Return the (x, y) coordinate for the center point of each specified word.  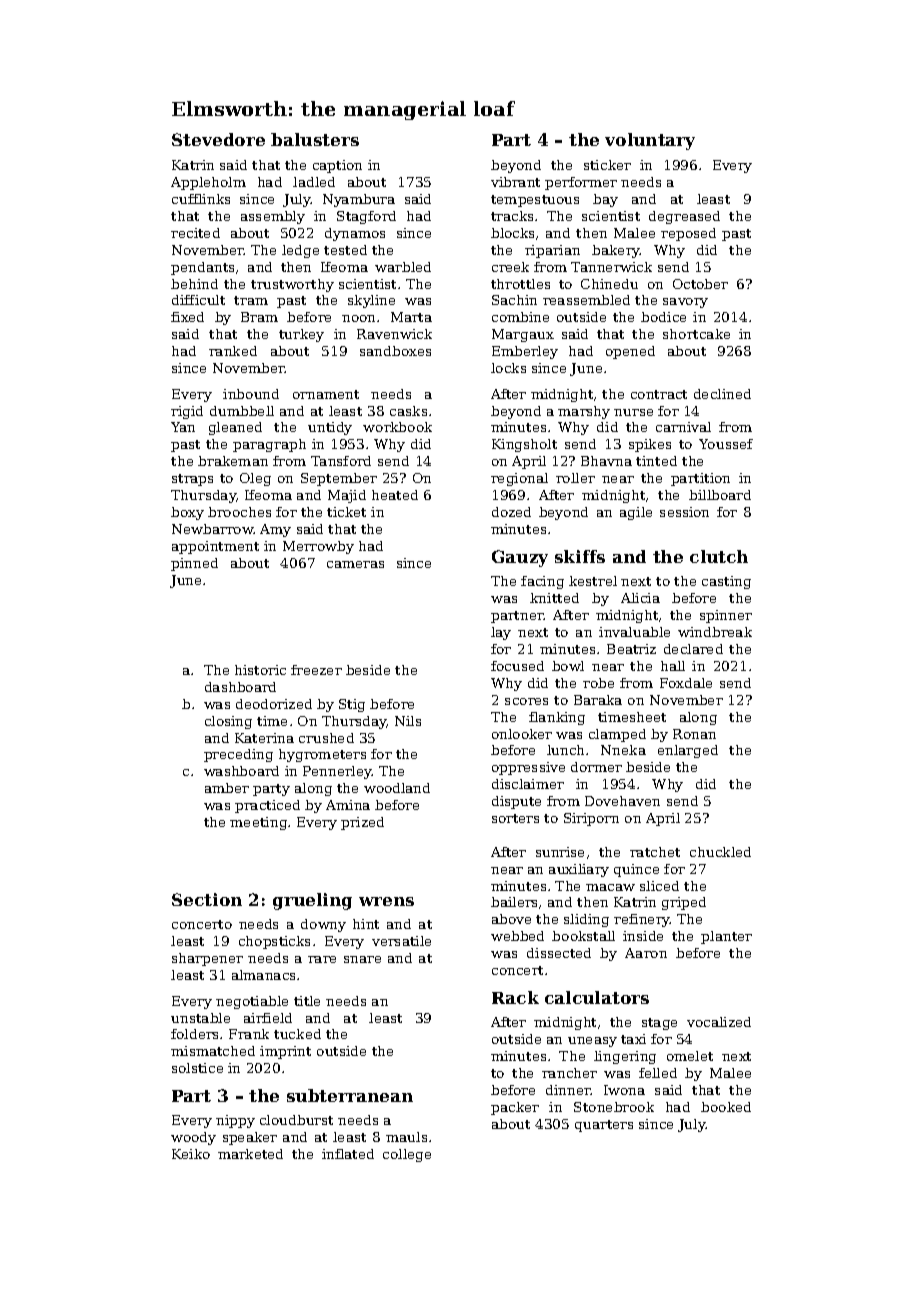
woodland (397, 788)
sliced (659, 886)
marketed (250, 1154)
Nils (408, 721)
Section (207, 899)
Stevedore (218, 139)
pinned (194, 564)
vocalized (719, 1022)
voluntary (650, 141)
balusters (315, 139)
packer (515, 1108)
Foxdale (686, 683)
